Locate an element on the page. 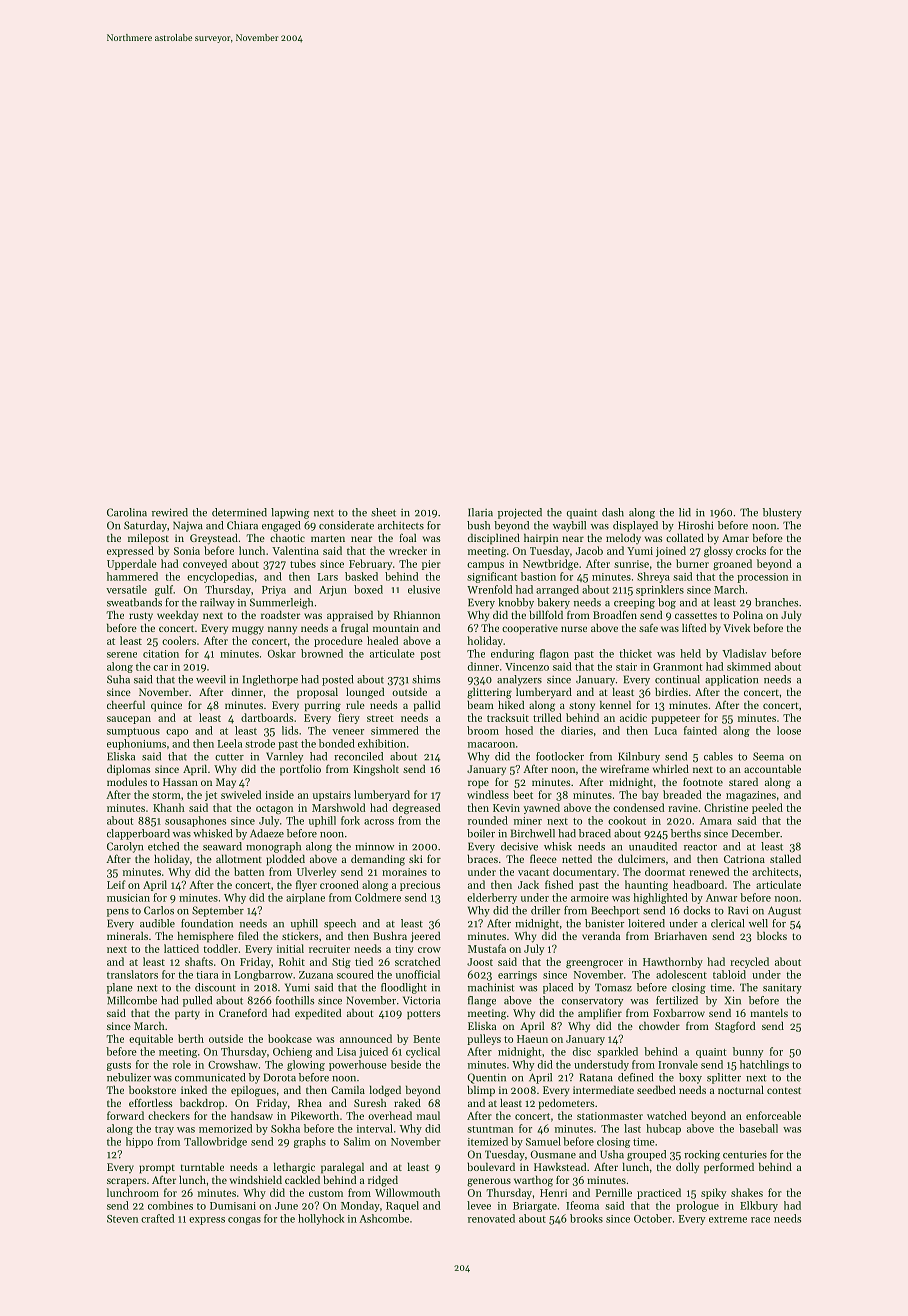 This page has width=908, height=1316. accountable is located at coordinates (772, 768).
